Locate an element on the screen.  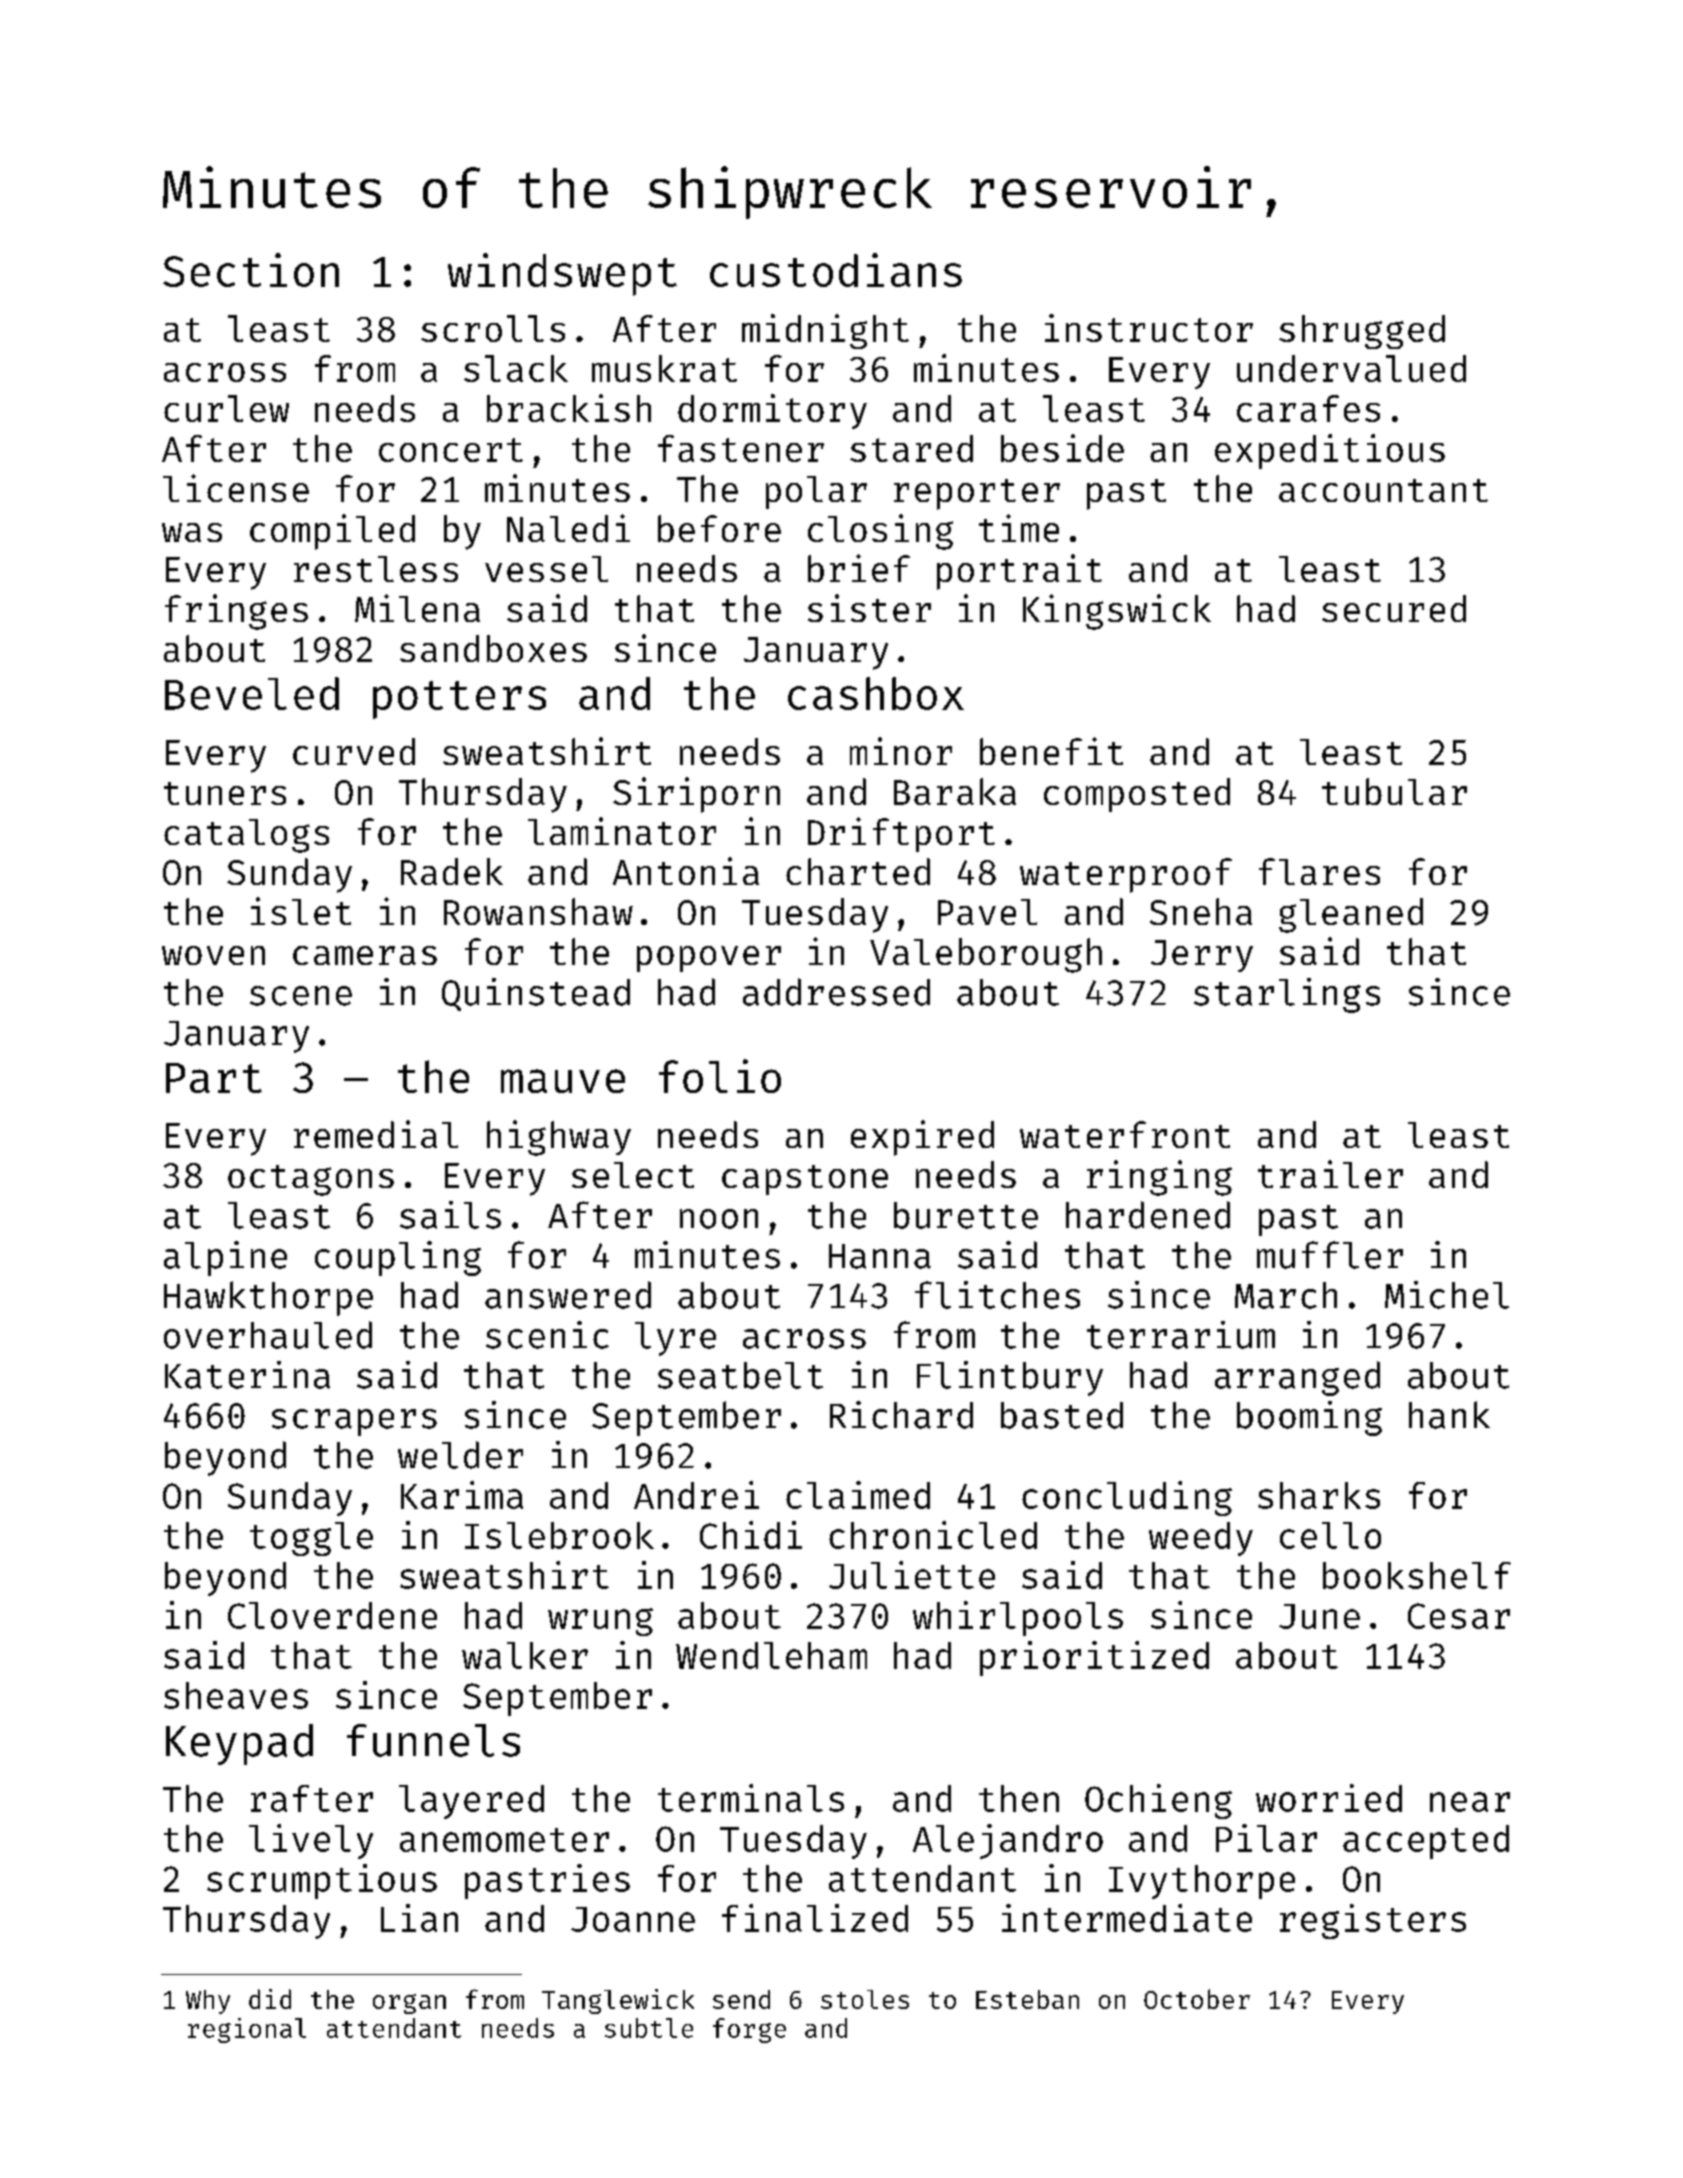
Why is located at coordinates (208, 2002).
